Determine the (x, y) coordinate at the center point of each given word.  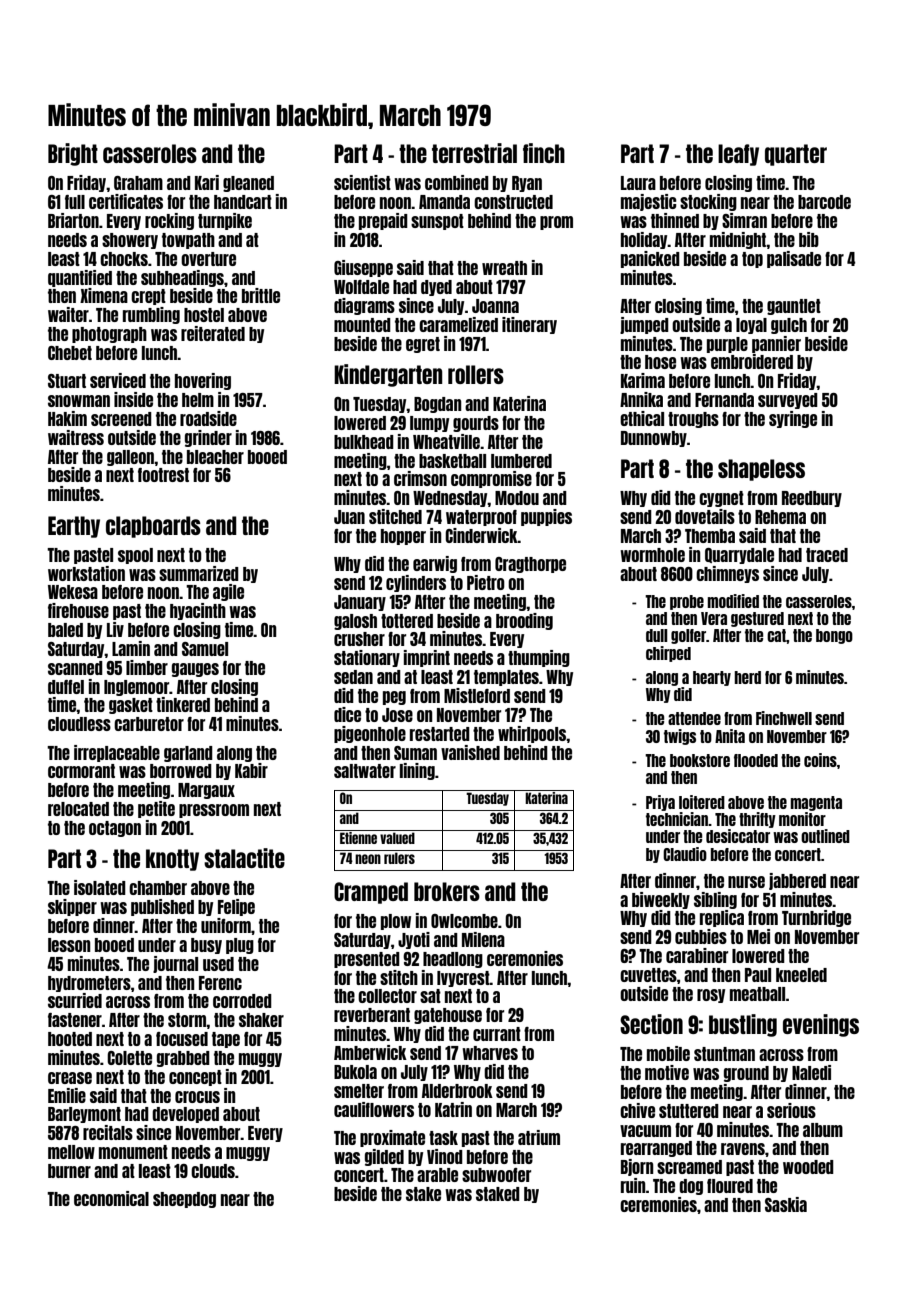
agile (228, 592)
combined (457, 182)
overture (208, 259)
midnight (738, 240)
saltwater (365, 771)
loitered (702, 802)
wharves (490, 1053)
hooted (70, 1039)
